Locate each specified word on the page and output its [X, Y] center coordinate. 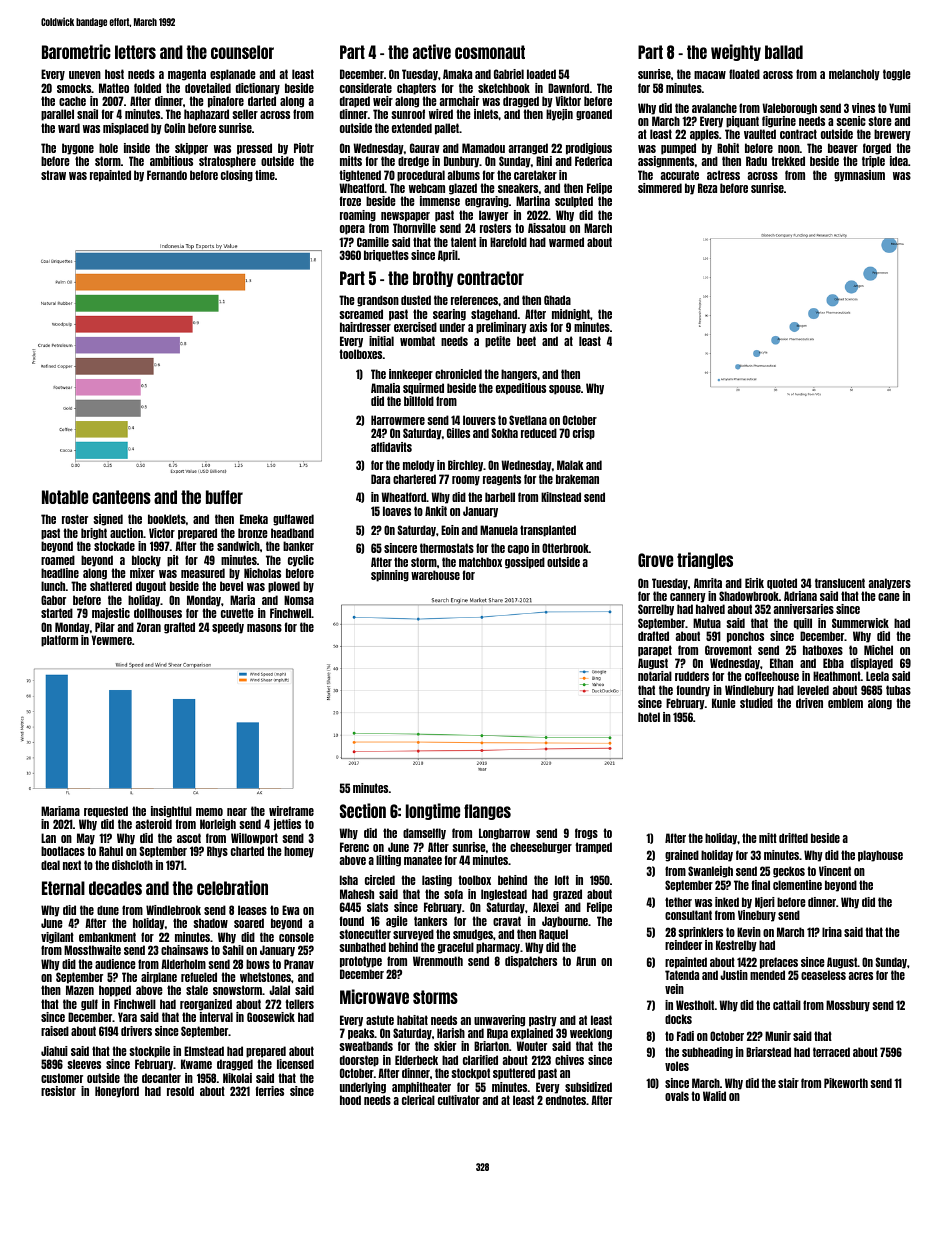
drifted [793, 838]
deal [50, 865]
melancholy [854, 75]
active [432, 51]
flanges [487, 812]
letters [135, 52]
